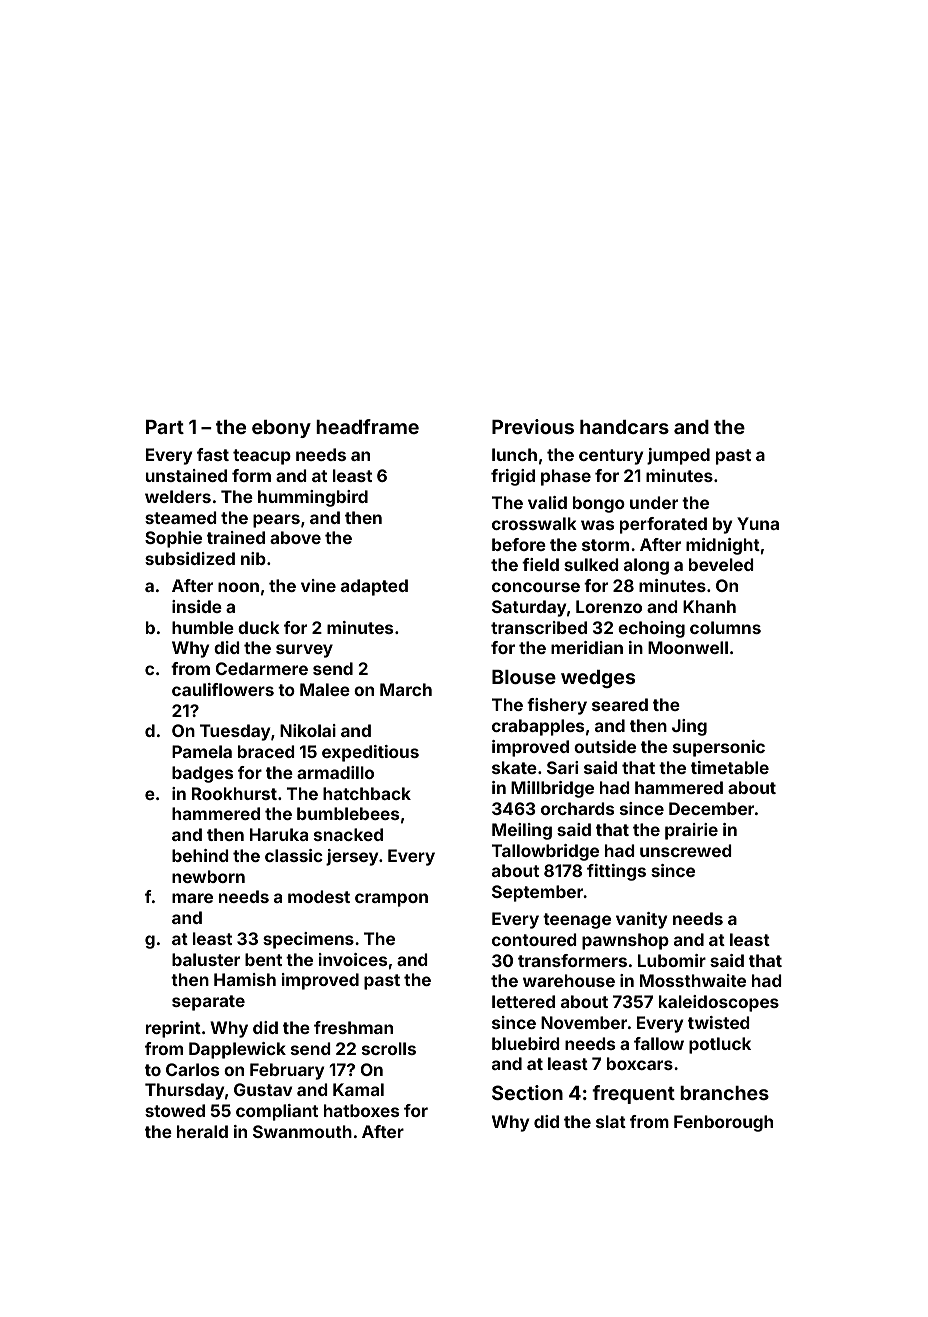  Describe the element at coordinates (672, 960) in the page. I see `Lubomir` at that location.
